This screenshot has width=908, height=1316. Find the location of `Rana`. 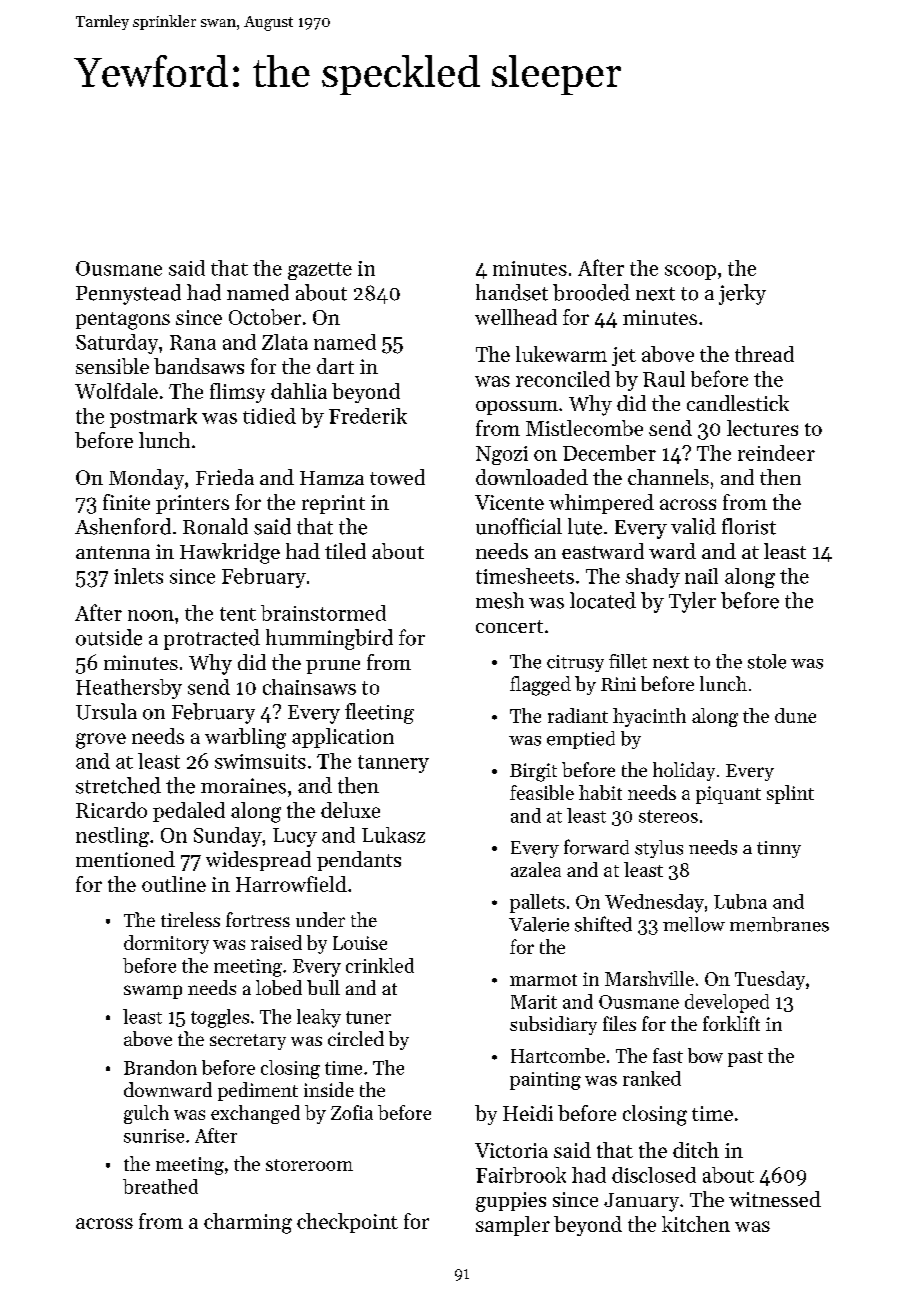

Rana is located at coordinates (193, 342).
